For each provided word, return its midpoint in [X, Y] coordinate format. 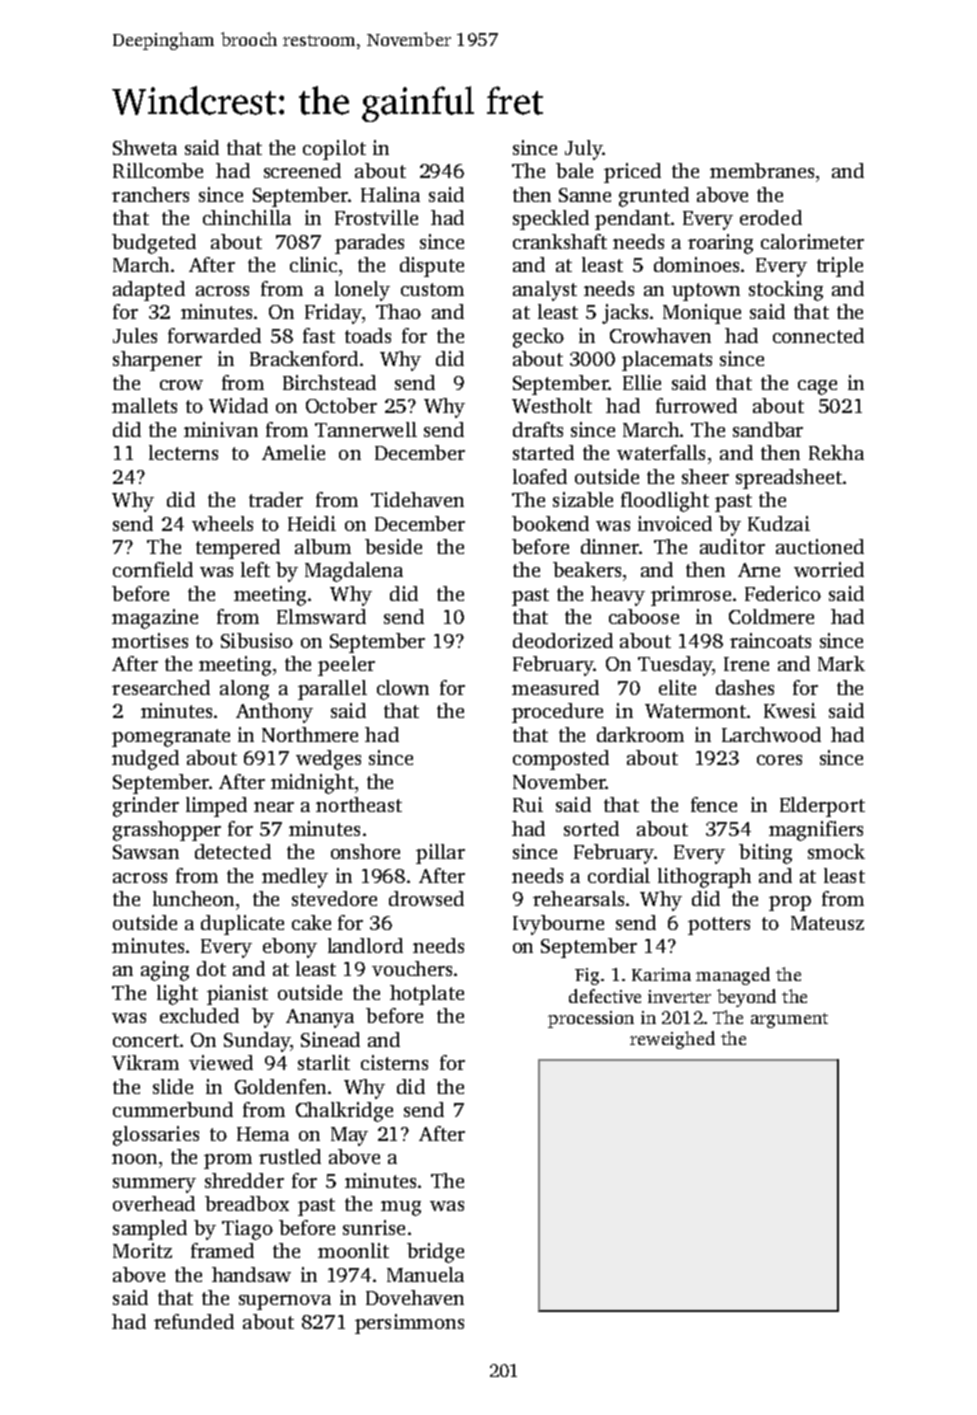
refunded [194, 1321]
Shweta [145, 147]
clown [403, 687]
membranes [762, 170]
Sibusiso [257, 640]
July [583, 150]
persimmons [409, 1324]
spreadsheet [789, 479]
